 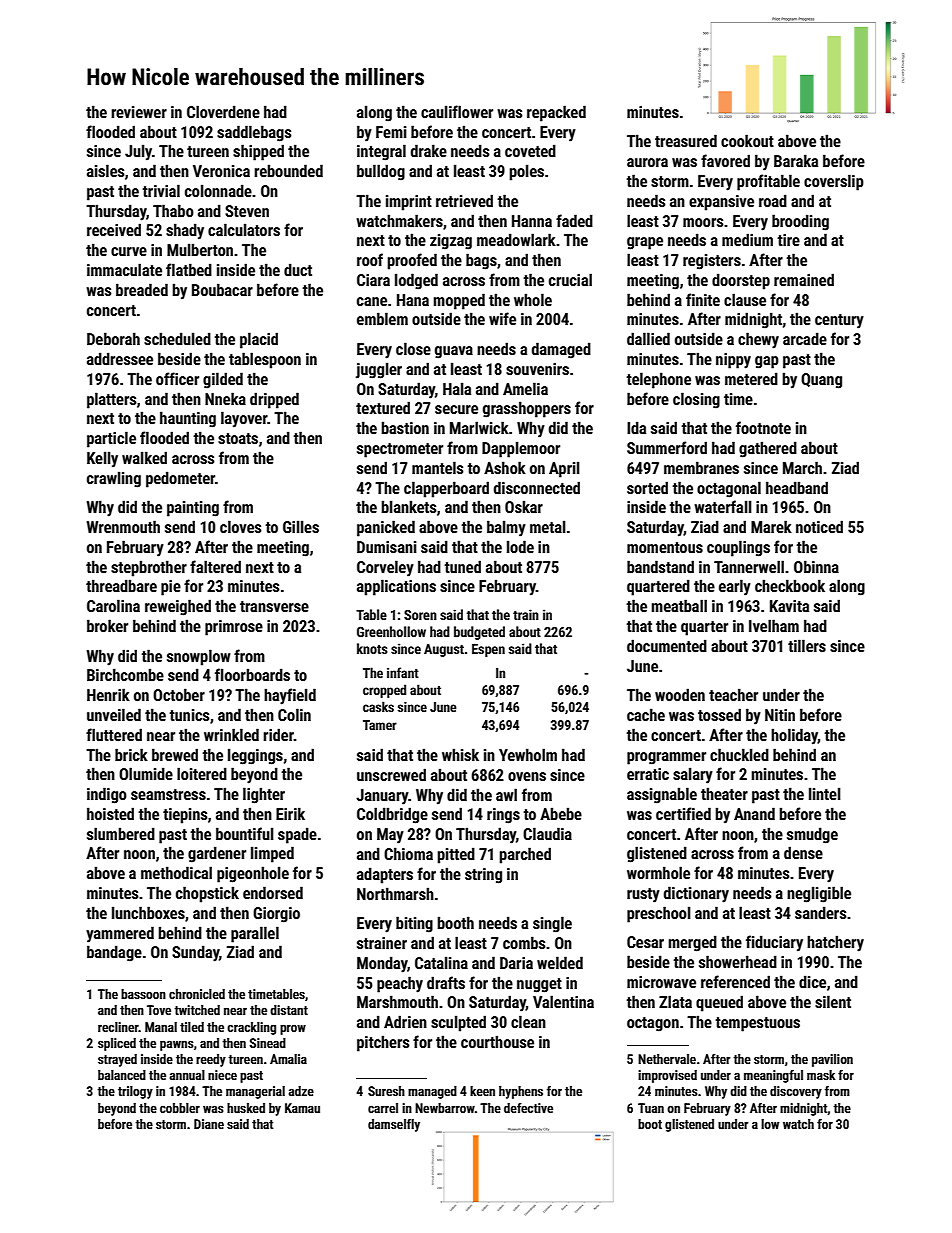 I want to click on remained, so click(x=804, y=279).
